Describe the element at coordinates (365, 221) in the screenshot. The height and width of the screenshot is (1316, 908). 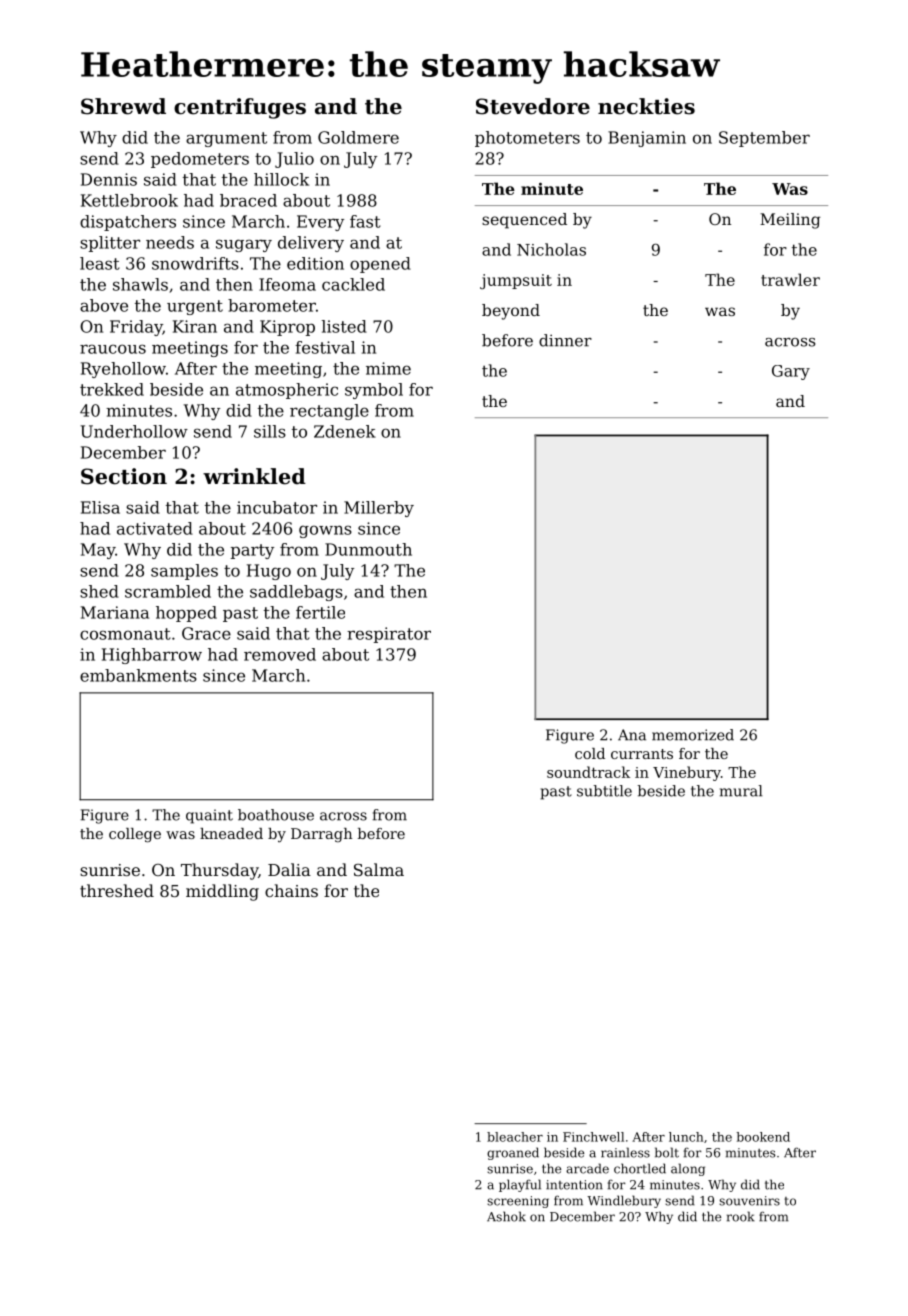
I see `fast` at that location.
